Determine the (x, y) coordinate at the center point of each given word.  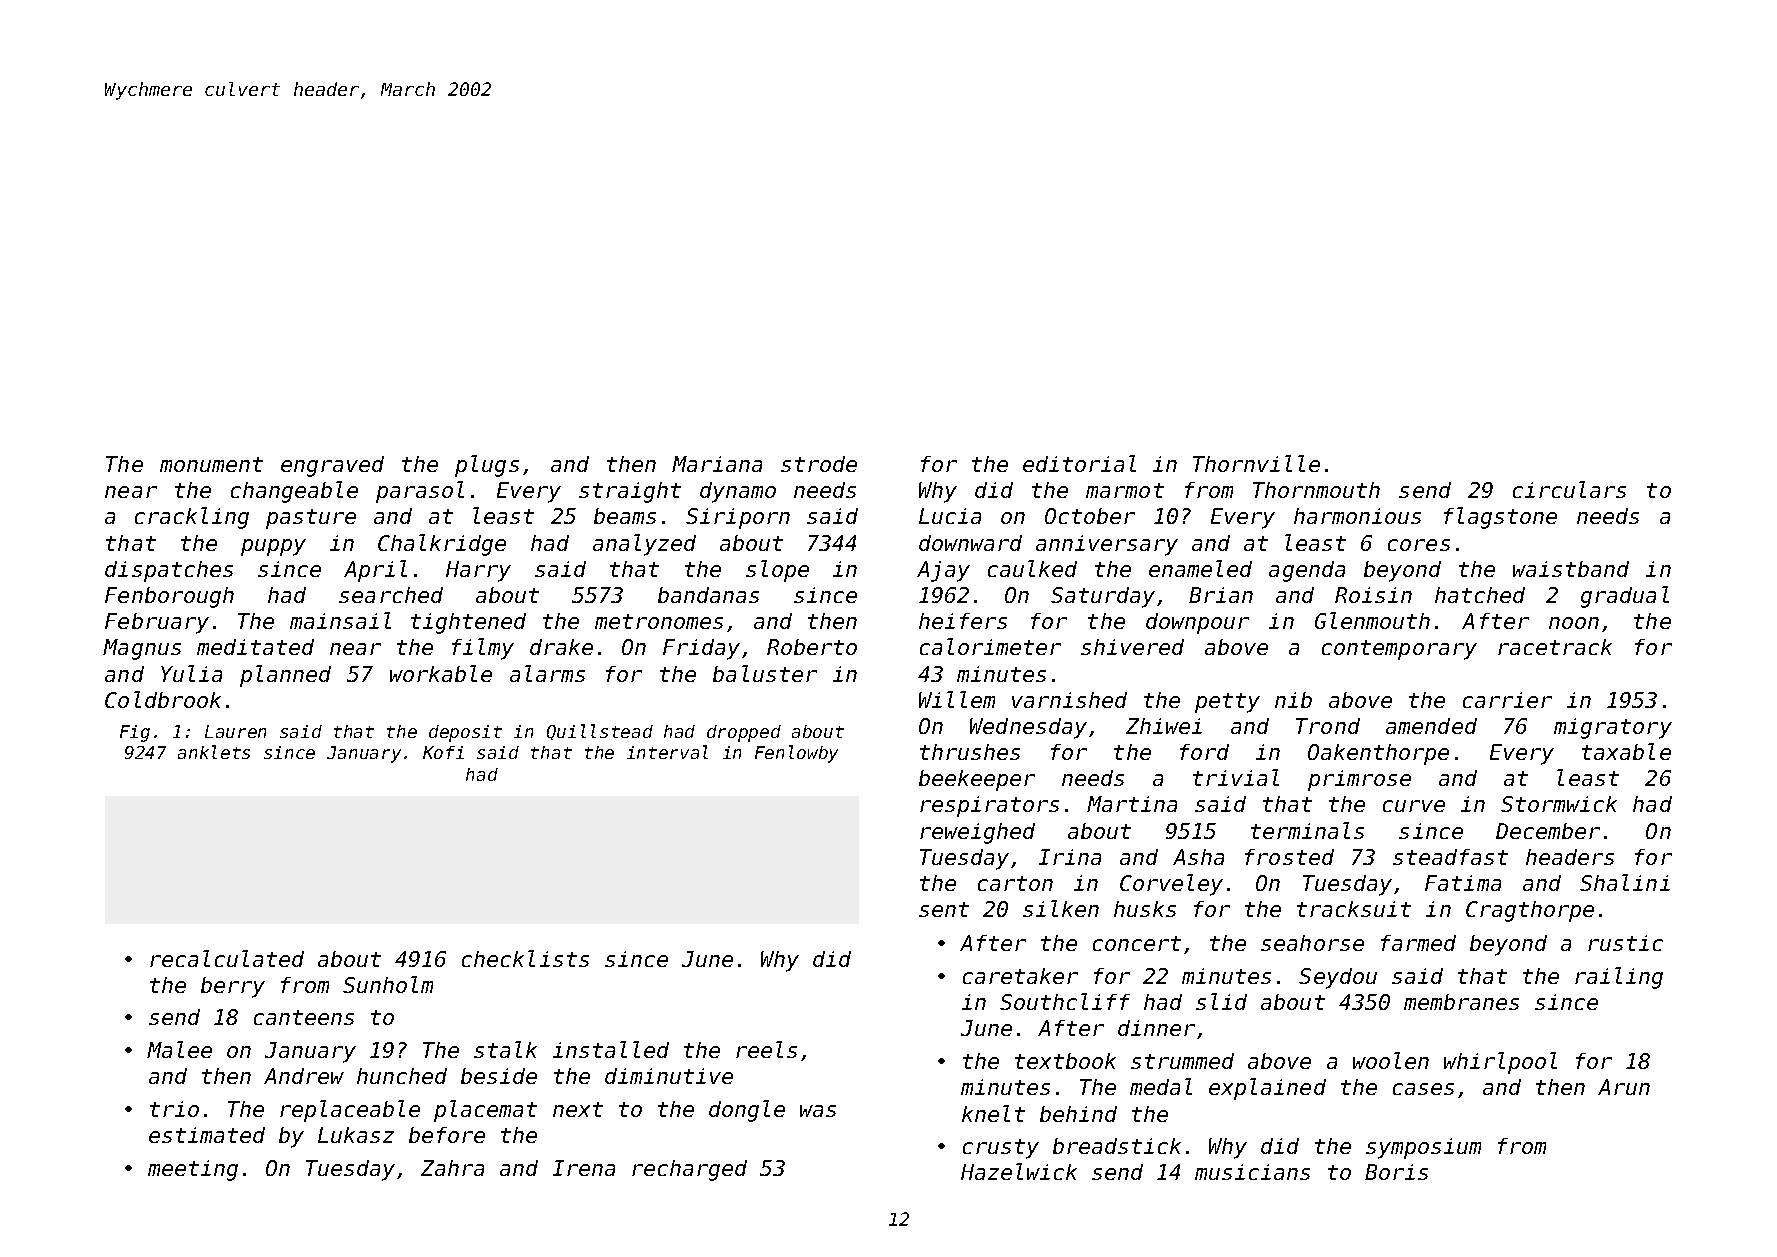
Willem (957, 699)
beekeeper (977, 780)
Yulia (191, 673)
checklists (525, 958)
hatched (1480, 595)
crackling (192, 518)
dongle (747, 1111)
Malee (179, 1049)
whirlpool (1500, 1063)
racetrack (1555, 647)
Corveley (1171, 885)
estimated (207, 1135)
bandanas (708, 595)
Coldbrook (163, 699)
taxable (1626, 751)
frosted (1289, 857)
